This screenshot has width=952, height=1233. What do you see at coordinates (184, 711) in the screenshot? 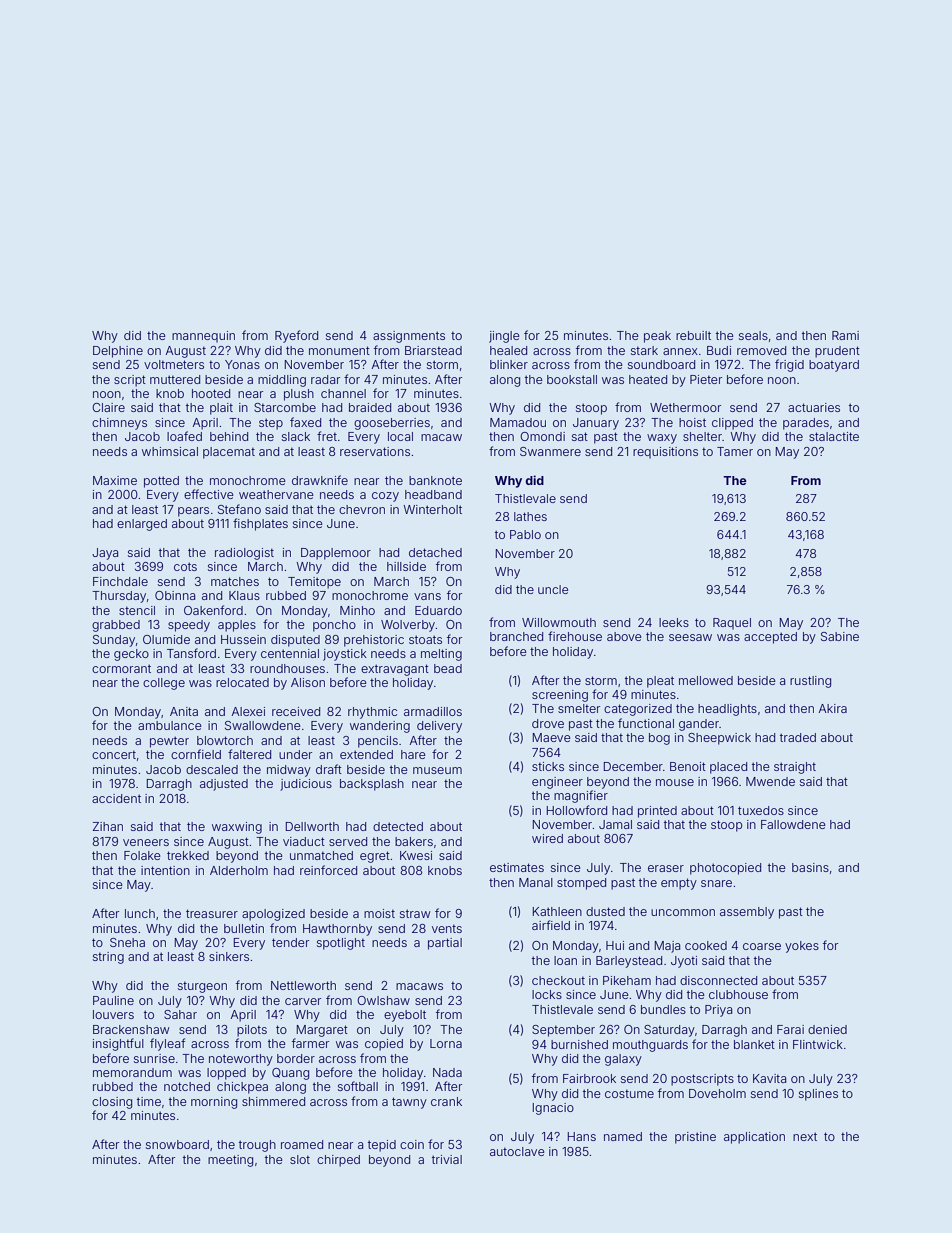
I see `Anita` at bounding box center [184, 711].
